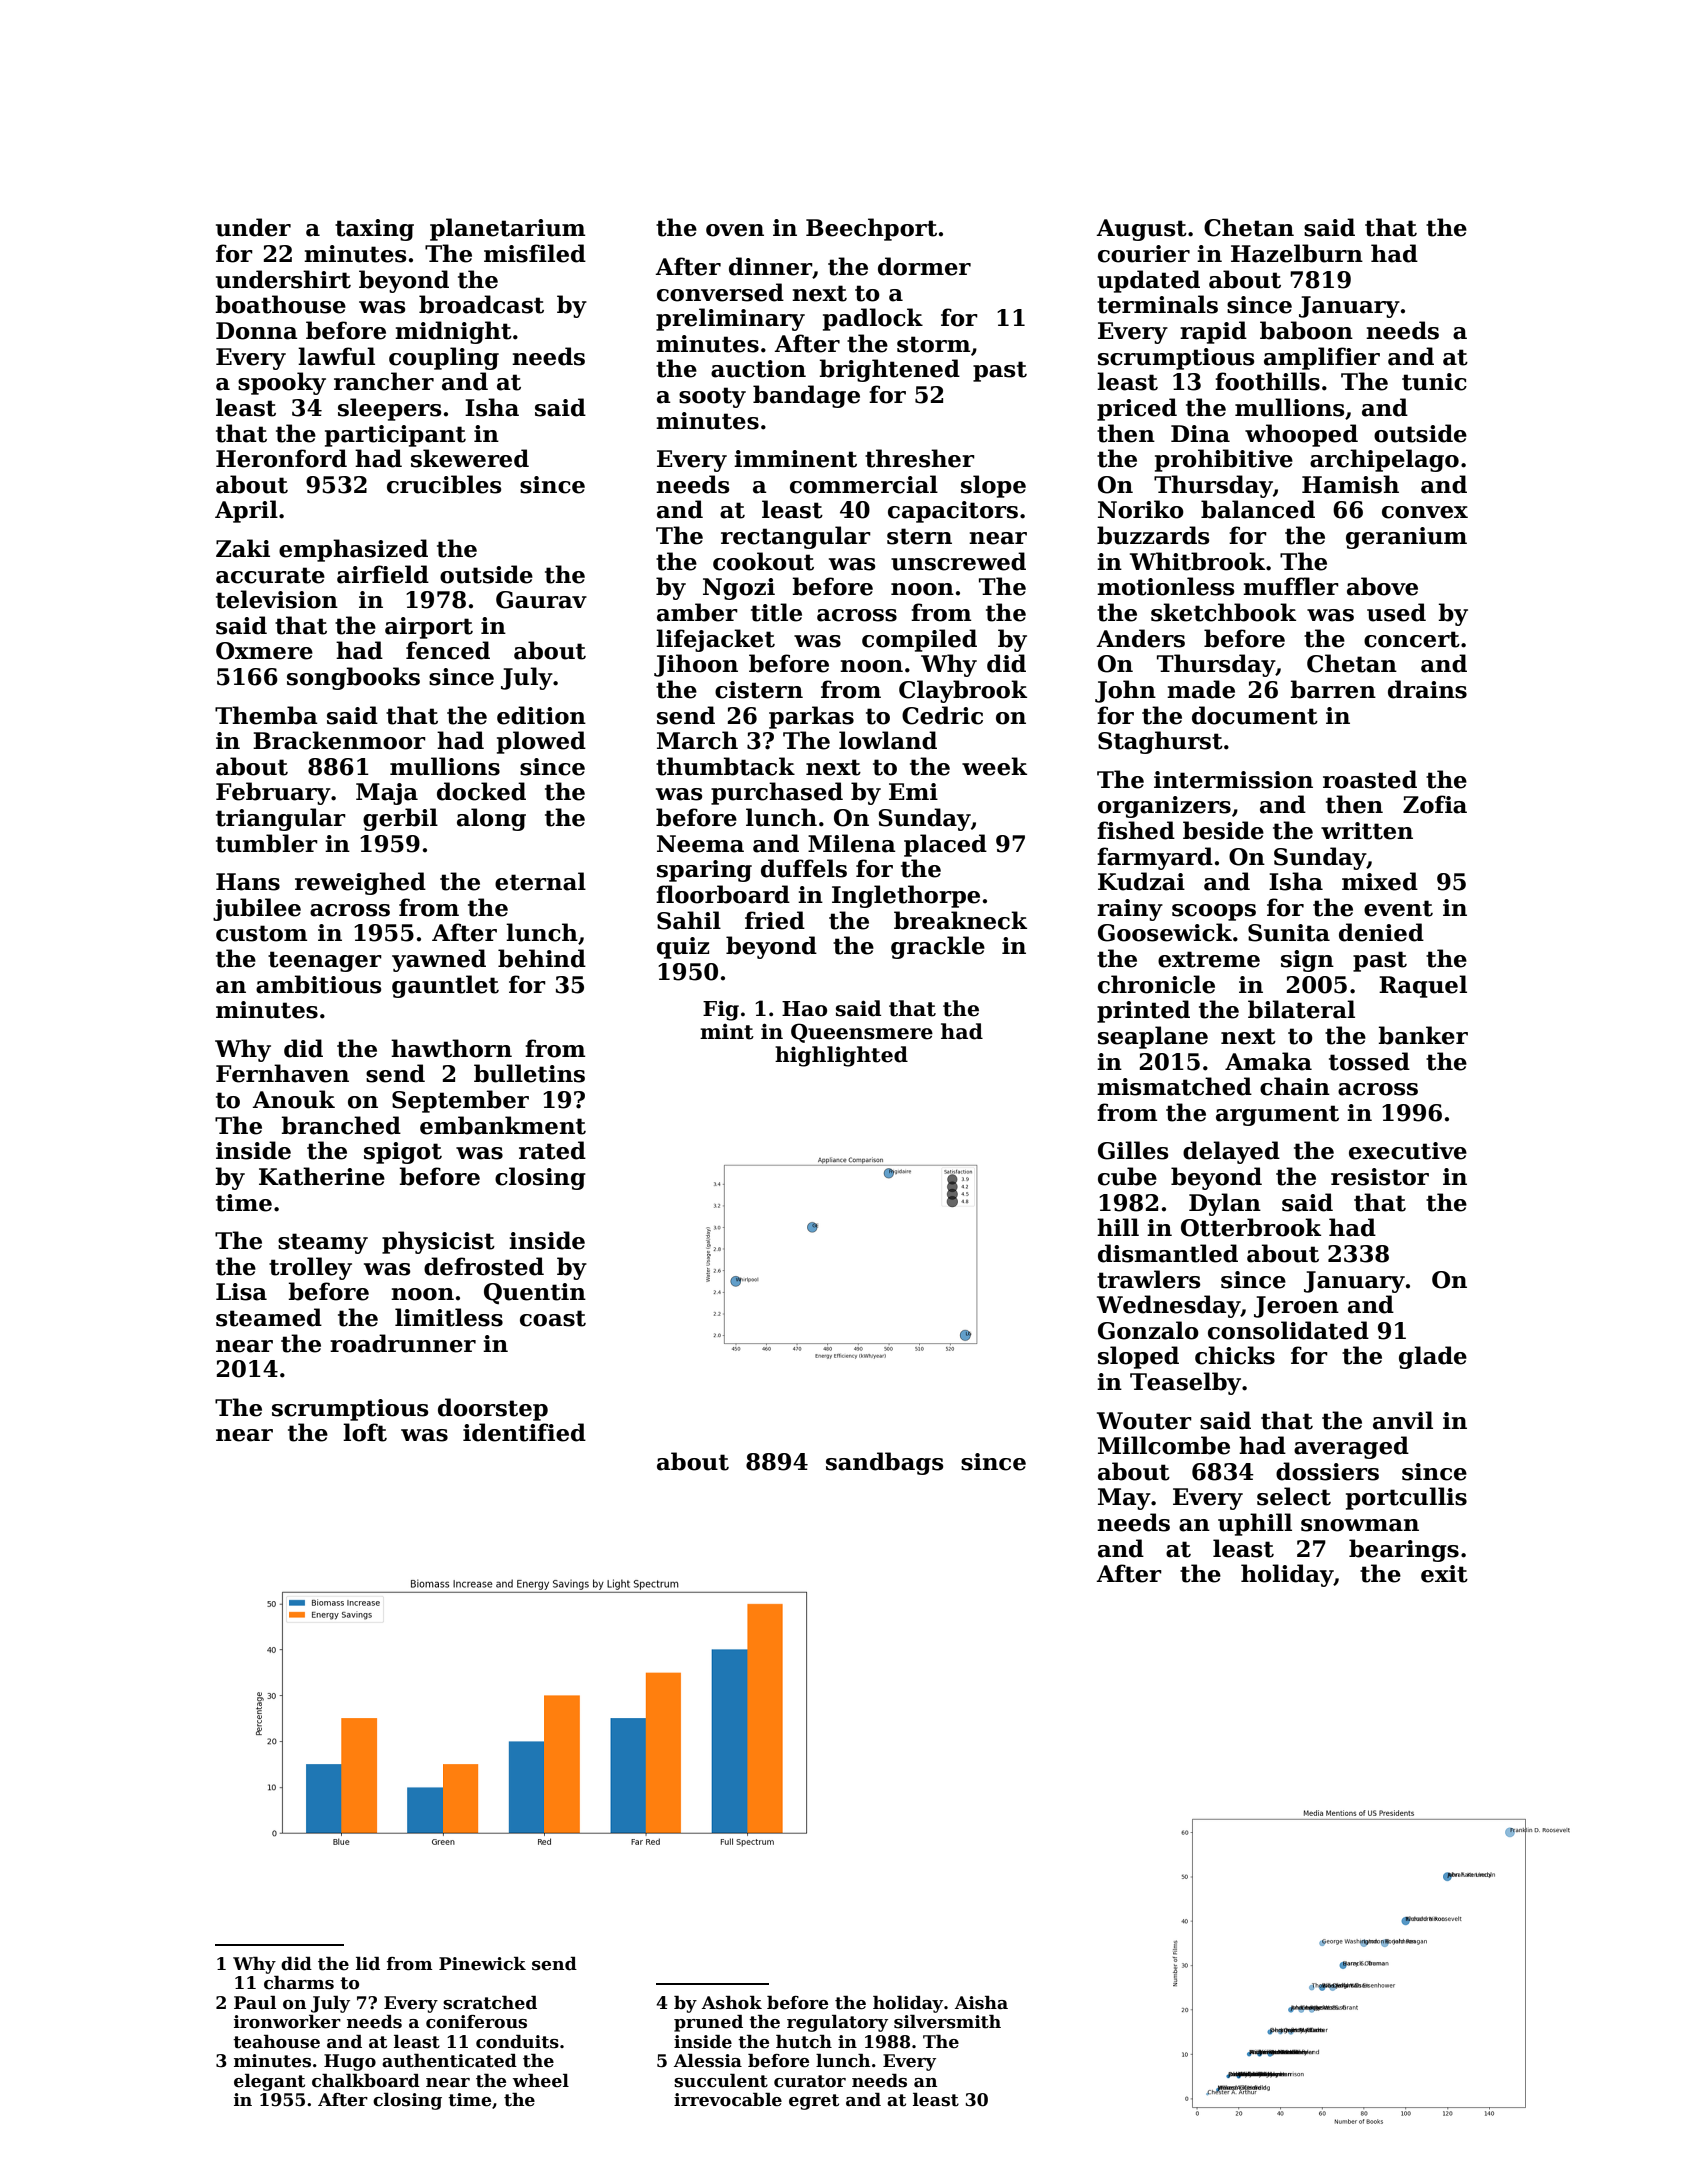 The width and height of the page is (1683, 2178). I want to click on silversmith, so click(947, 2022).
